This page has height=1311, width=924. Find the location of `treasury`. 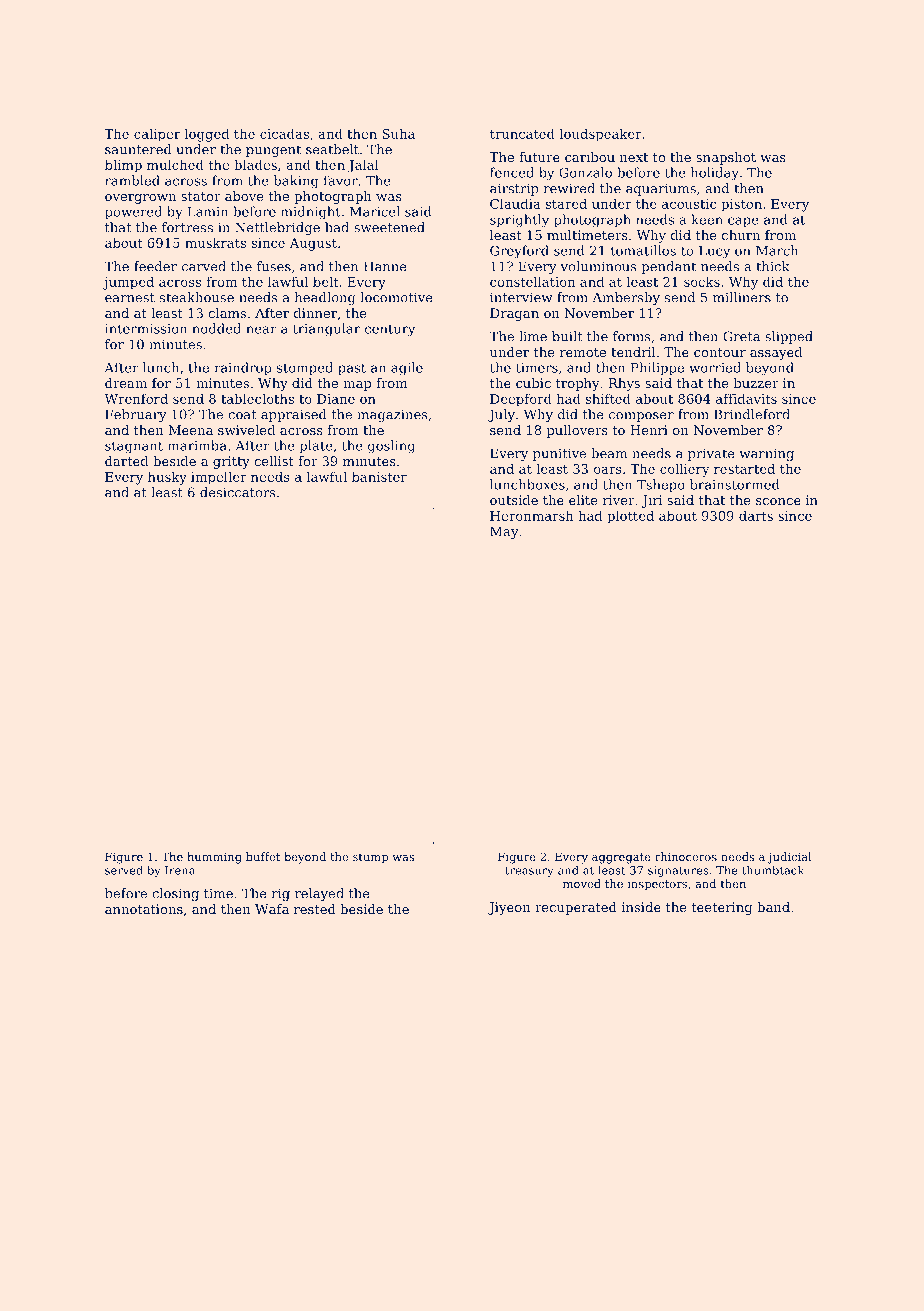

treasury is located at coordinates (529, 871).
